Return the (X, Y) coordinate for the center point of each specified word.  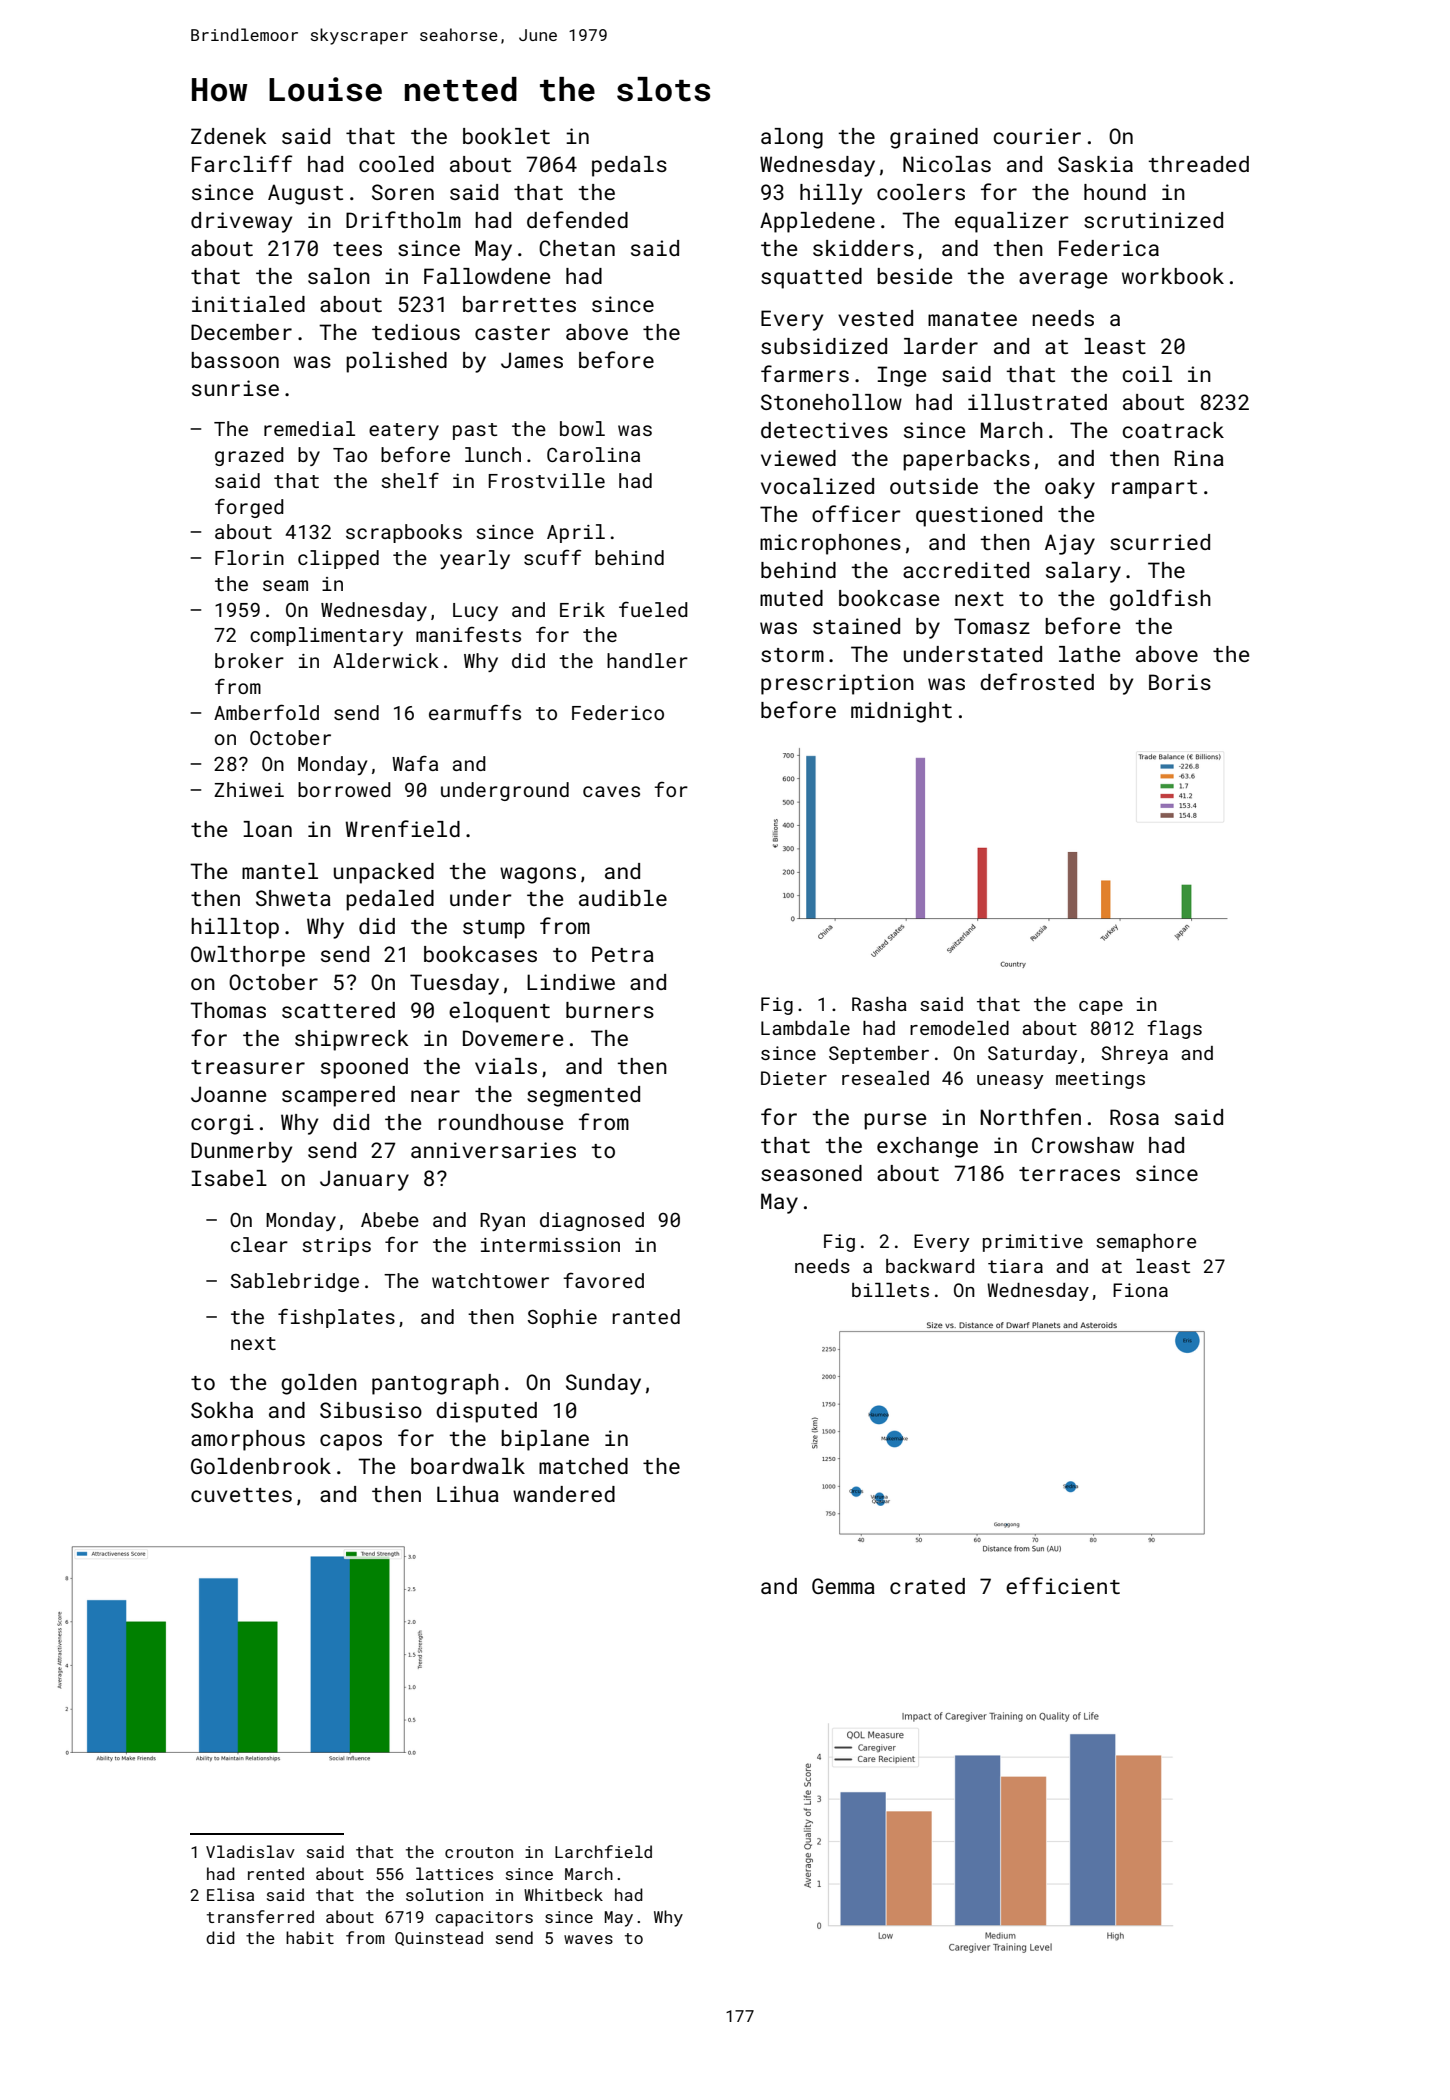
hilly (831, 194)
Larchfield (603, 1851)
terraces (1069, 1174)
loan (267, 829)
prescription (837, 684)
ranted (646, 1316)
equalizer (1012, 222)
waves (588, 1939)
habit (310, 1937)
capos (351, 1442)
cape (1101, 1008)
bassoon (235, 360)
